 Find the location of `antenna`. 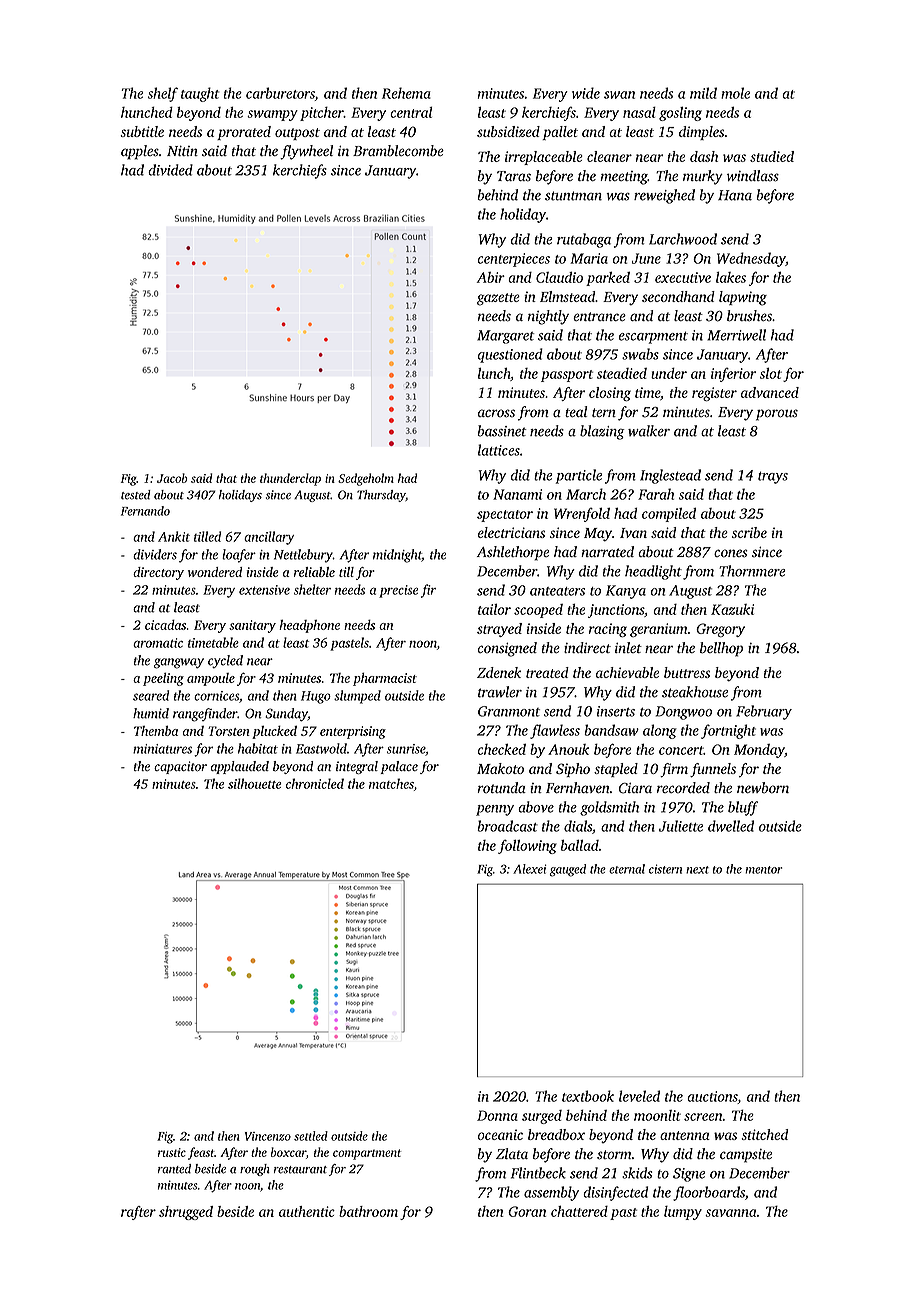

antenna is located at coordinates (685, 1135).
